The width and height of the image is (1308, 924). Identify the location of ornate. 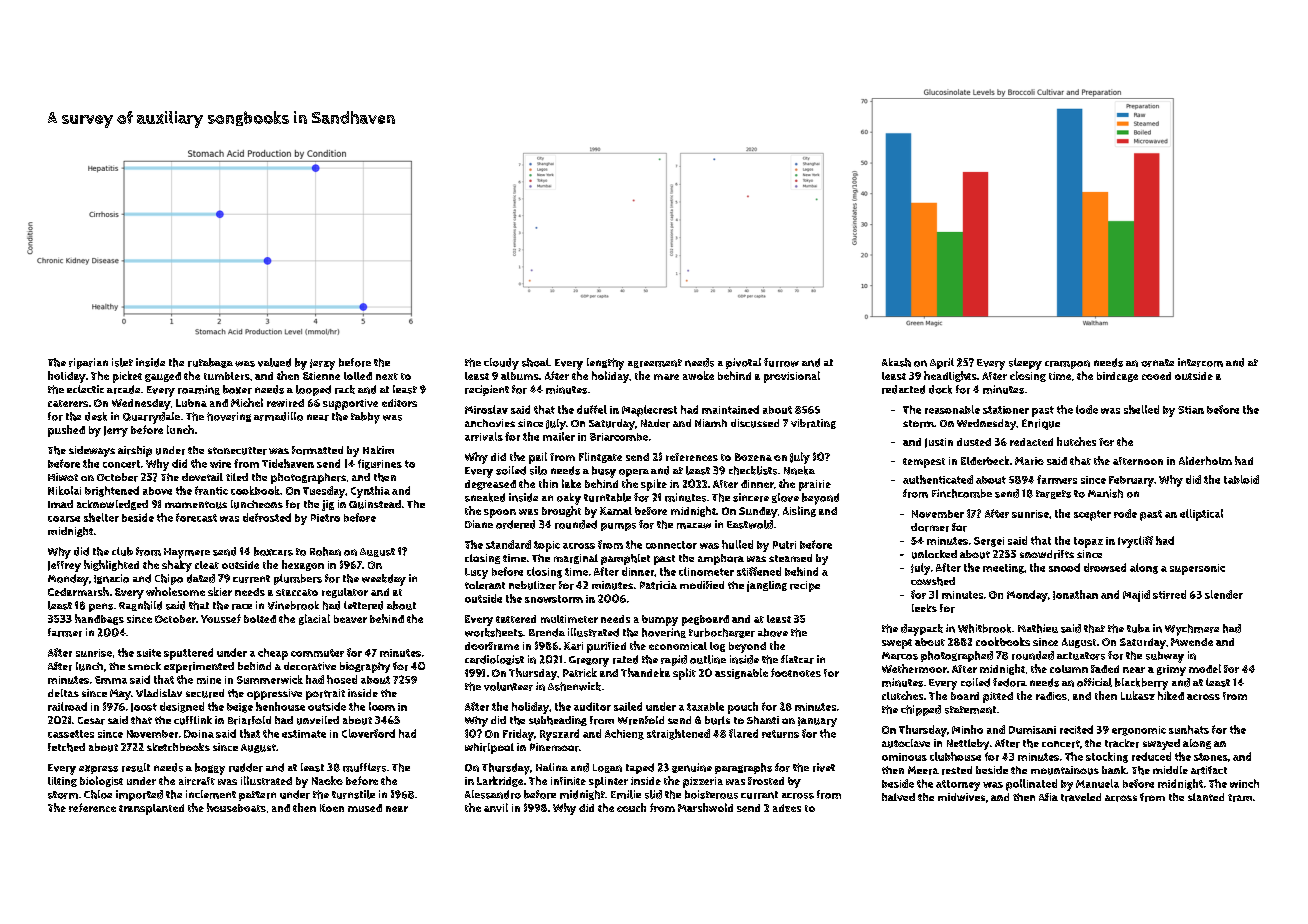
(1157, 363).
